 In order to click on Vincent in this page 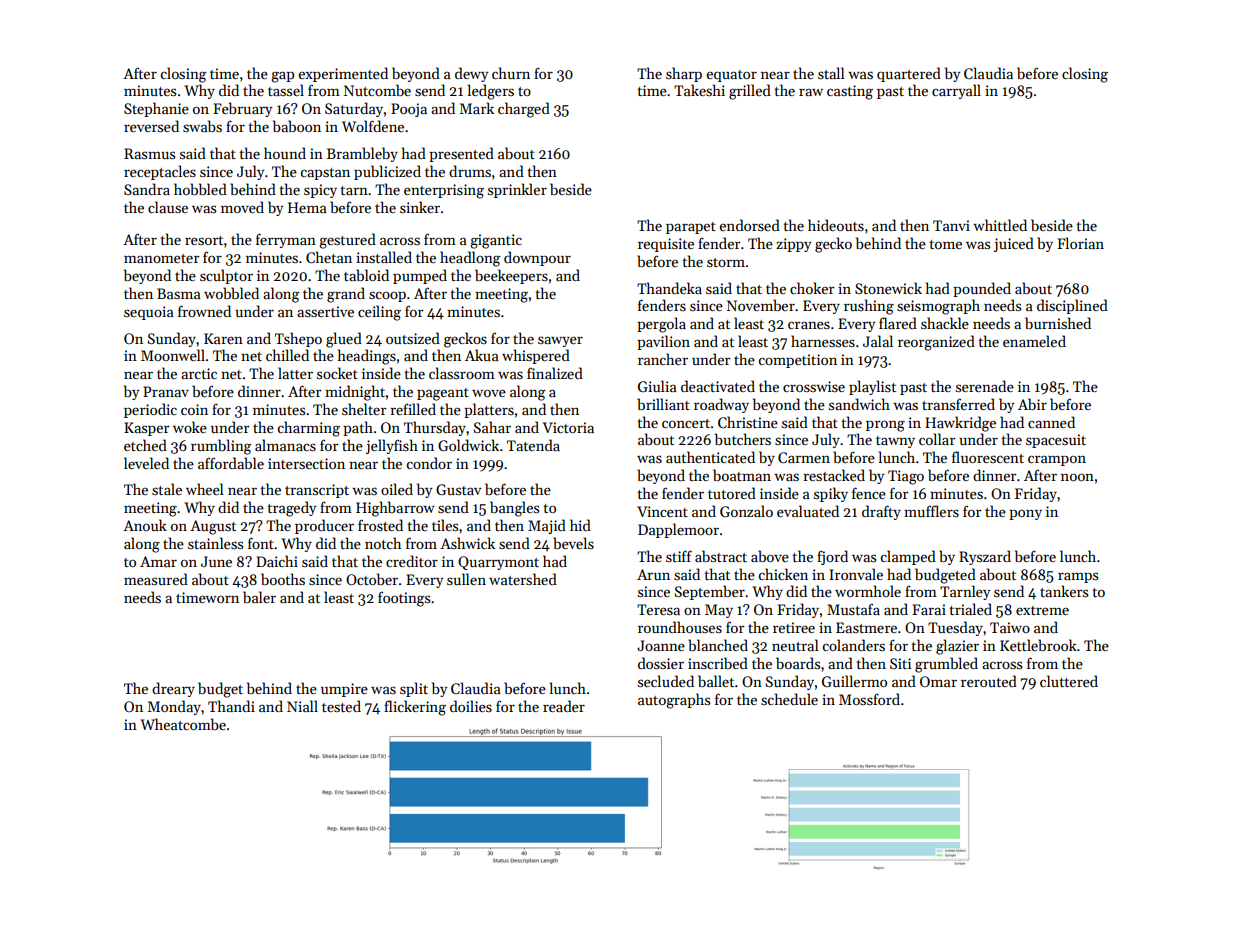, I will do `click(662, 511)`.
